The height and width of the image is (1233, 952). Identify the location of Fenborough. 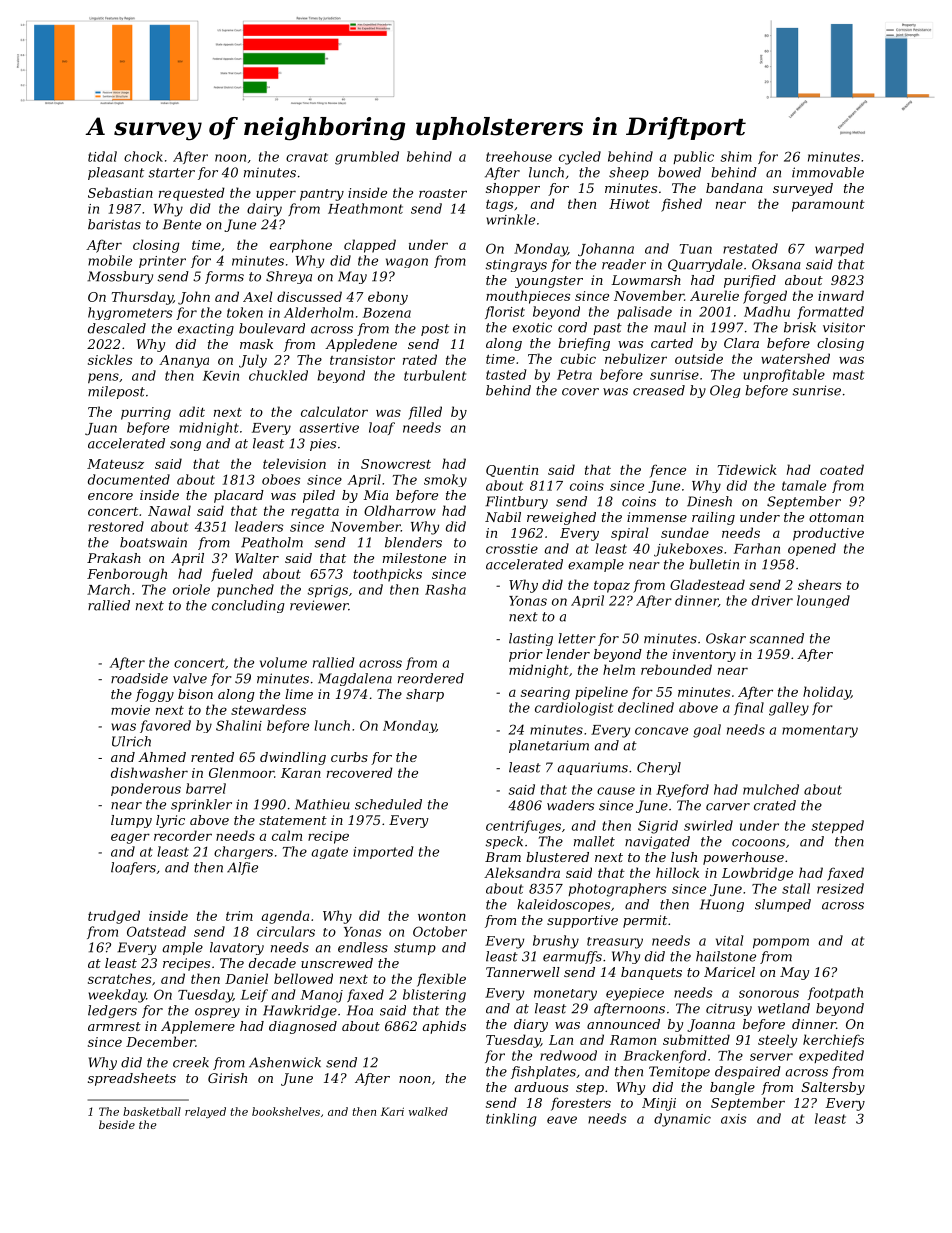
(127, 575).
